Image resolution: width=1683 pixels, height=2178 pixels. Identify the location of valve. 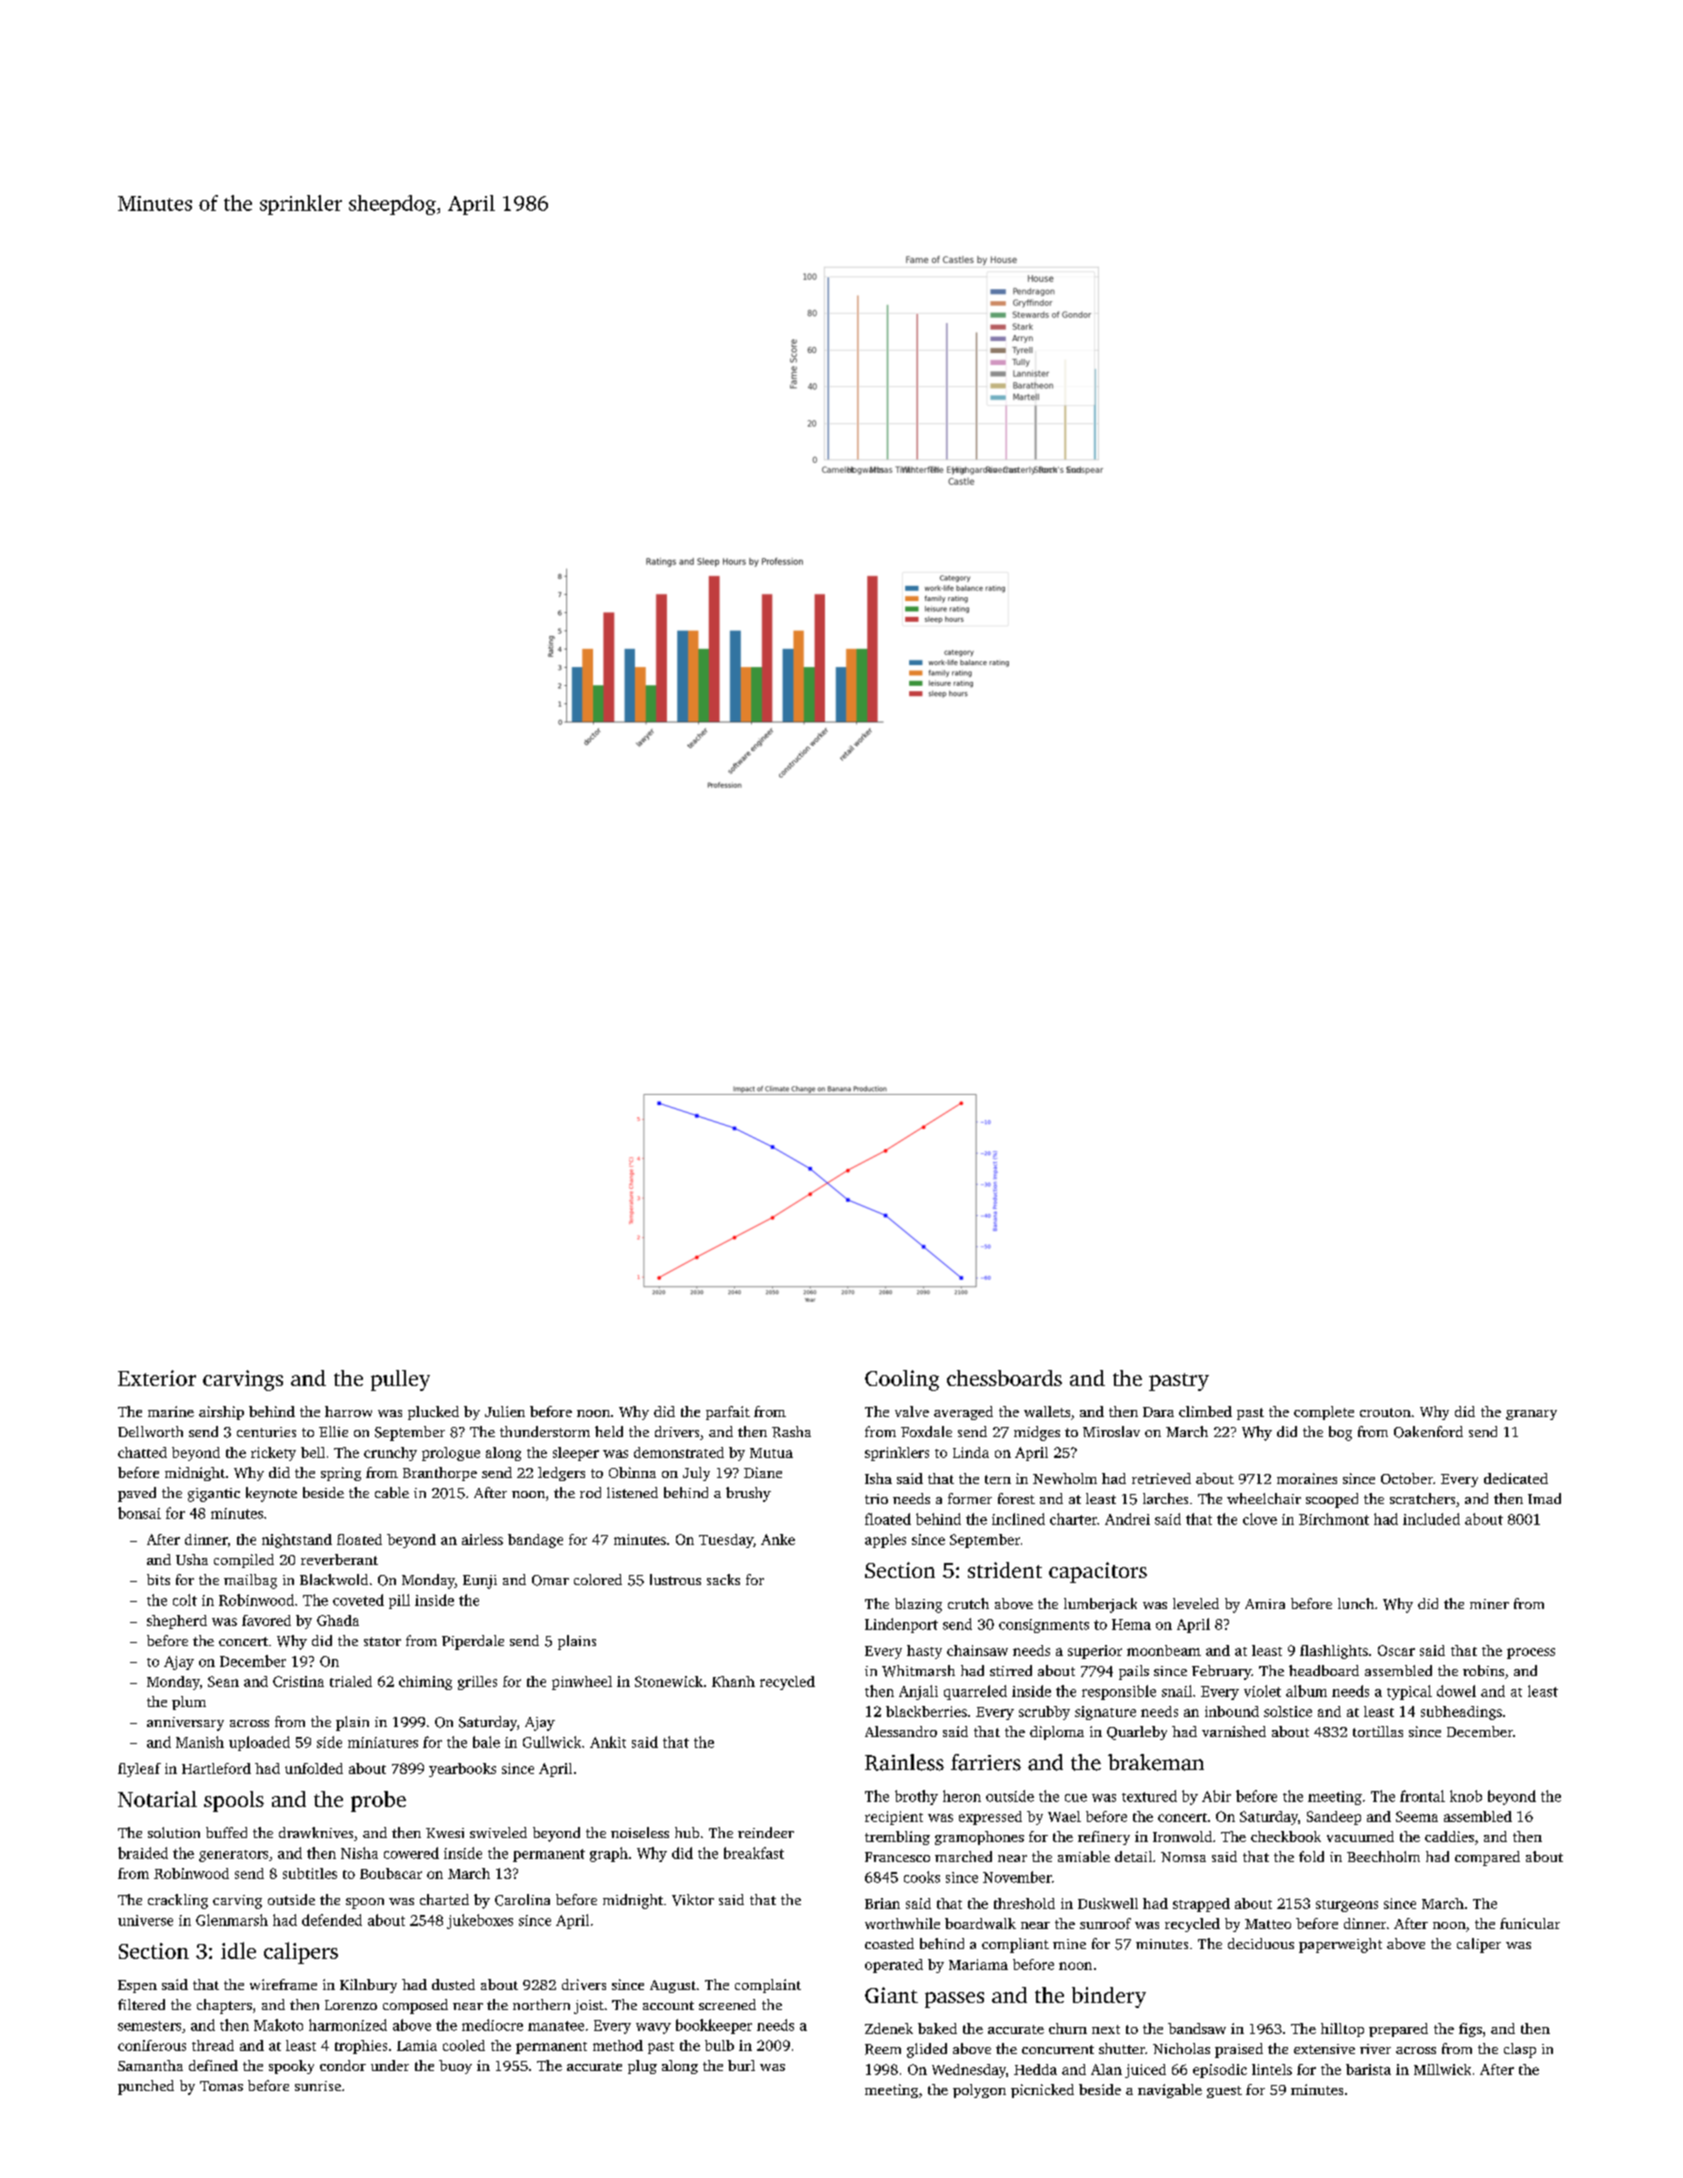
(912, 1411).
